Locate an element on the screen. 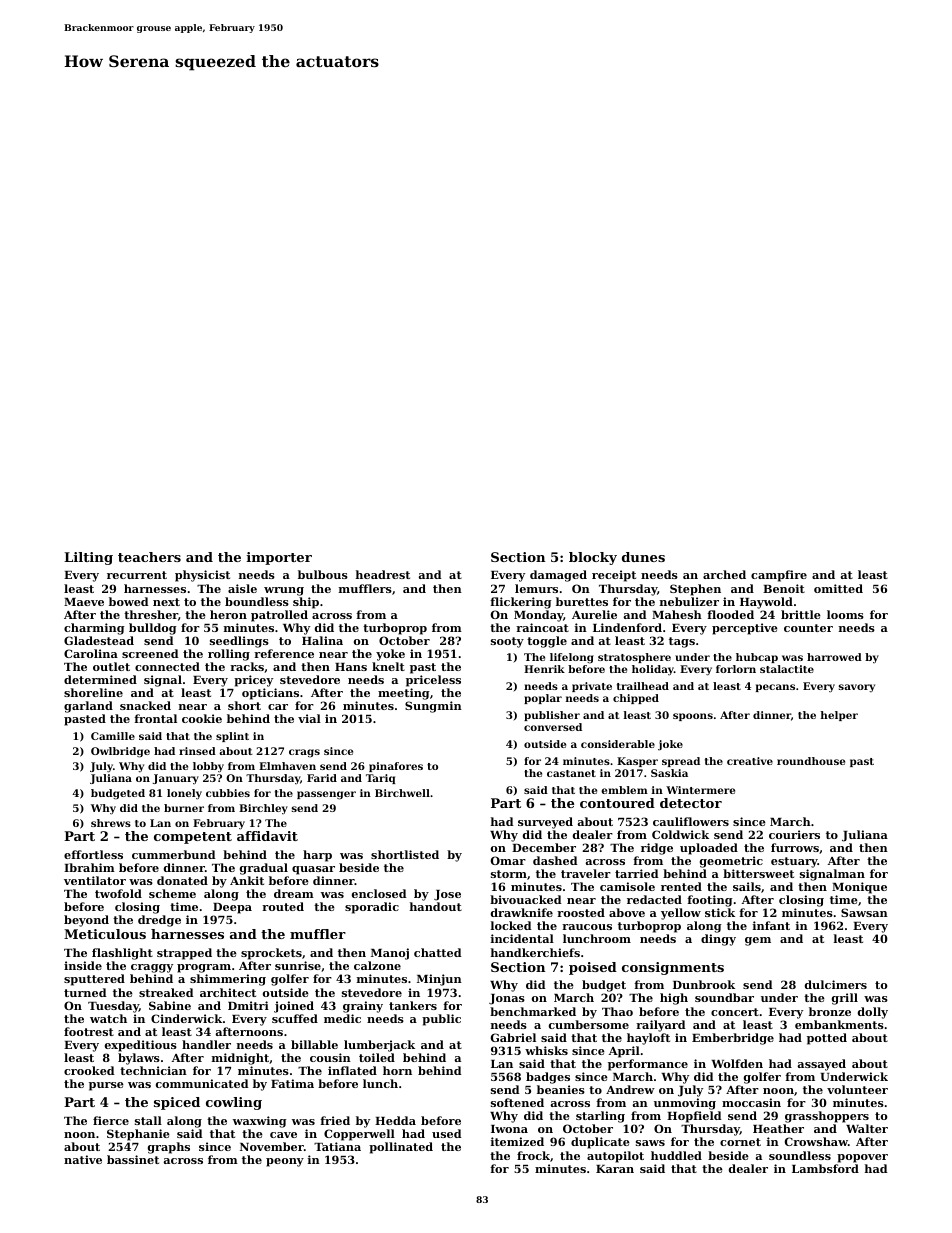  contoured is located at coordinates (617, 803).
